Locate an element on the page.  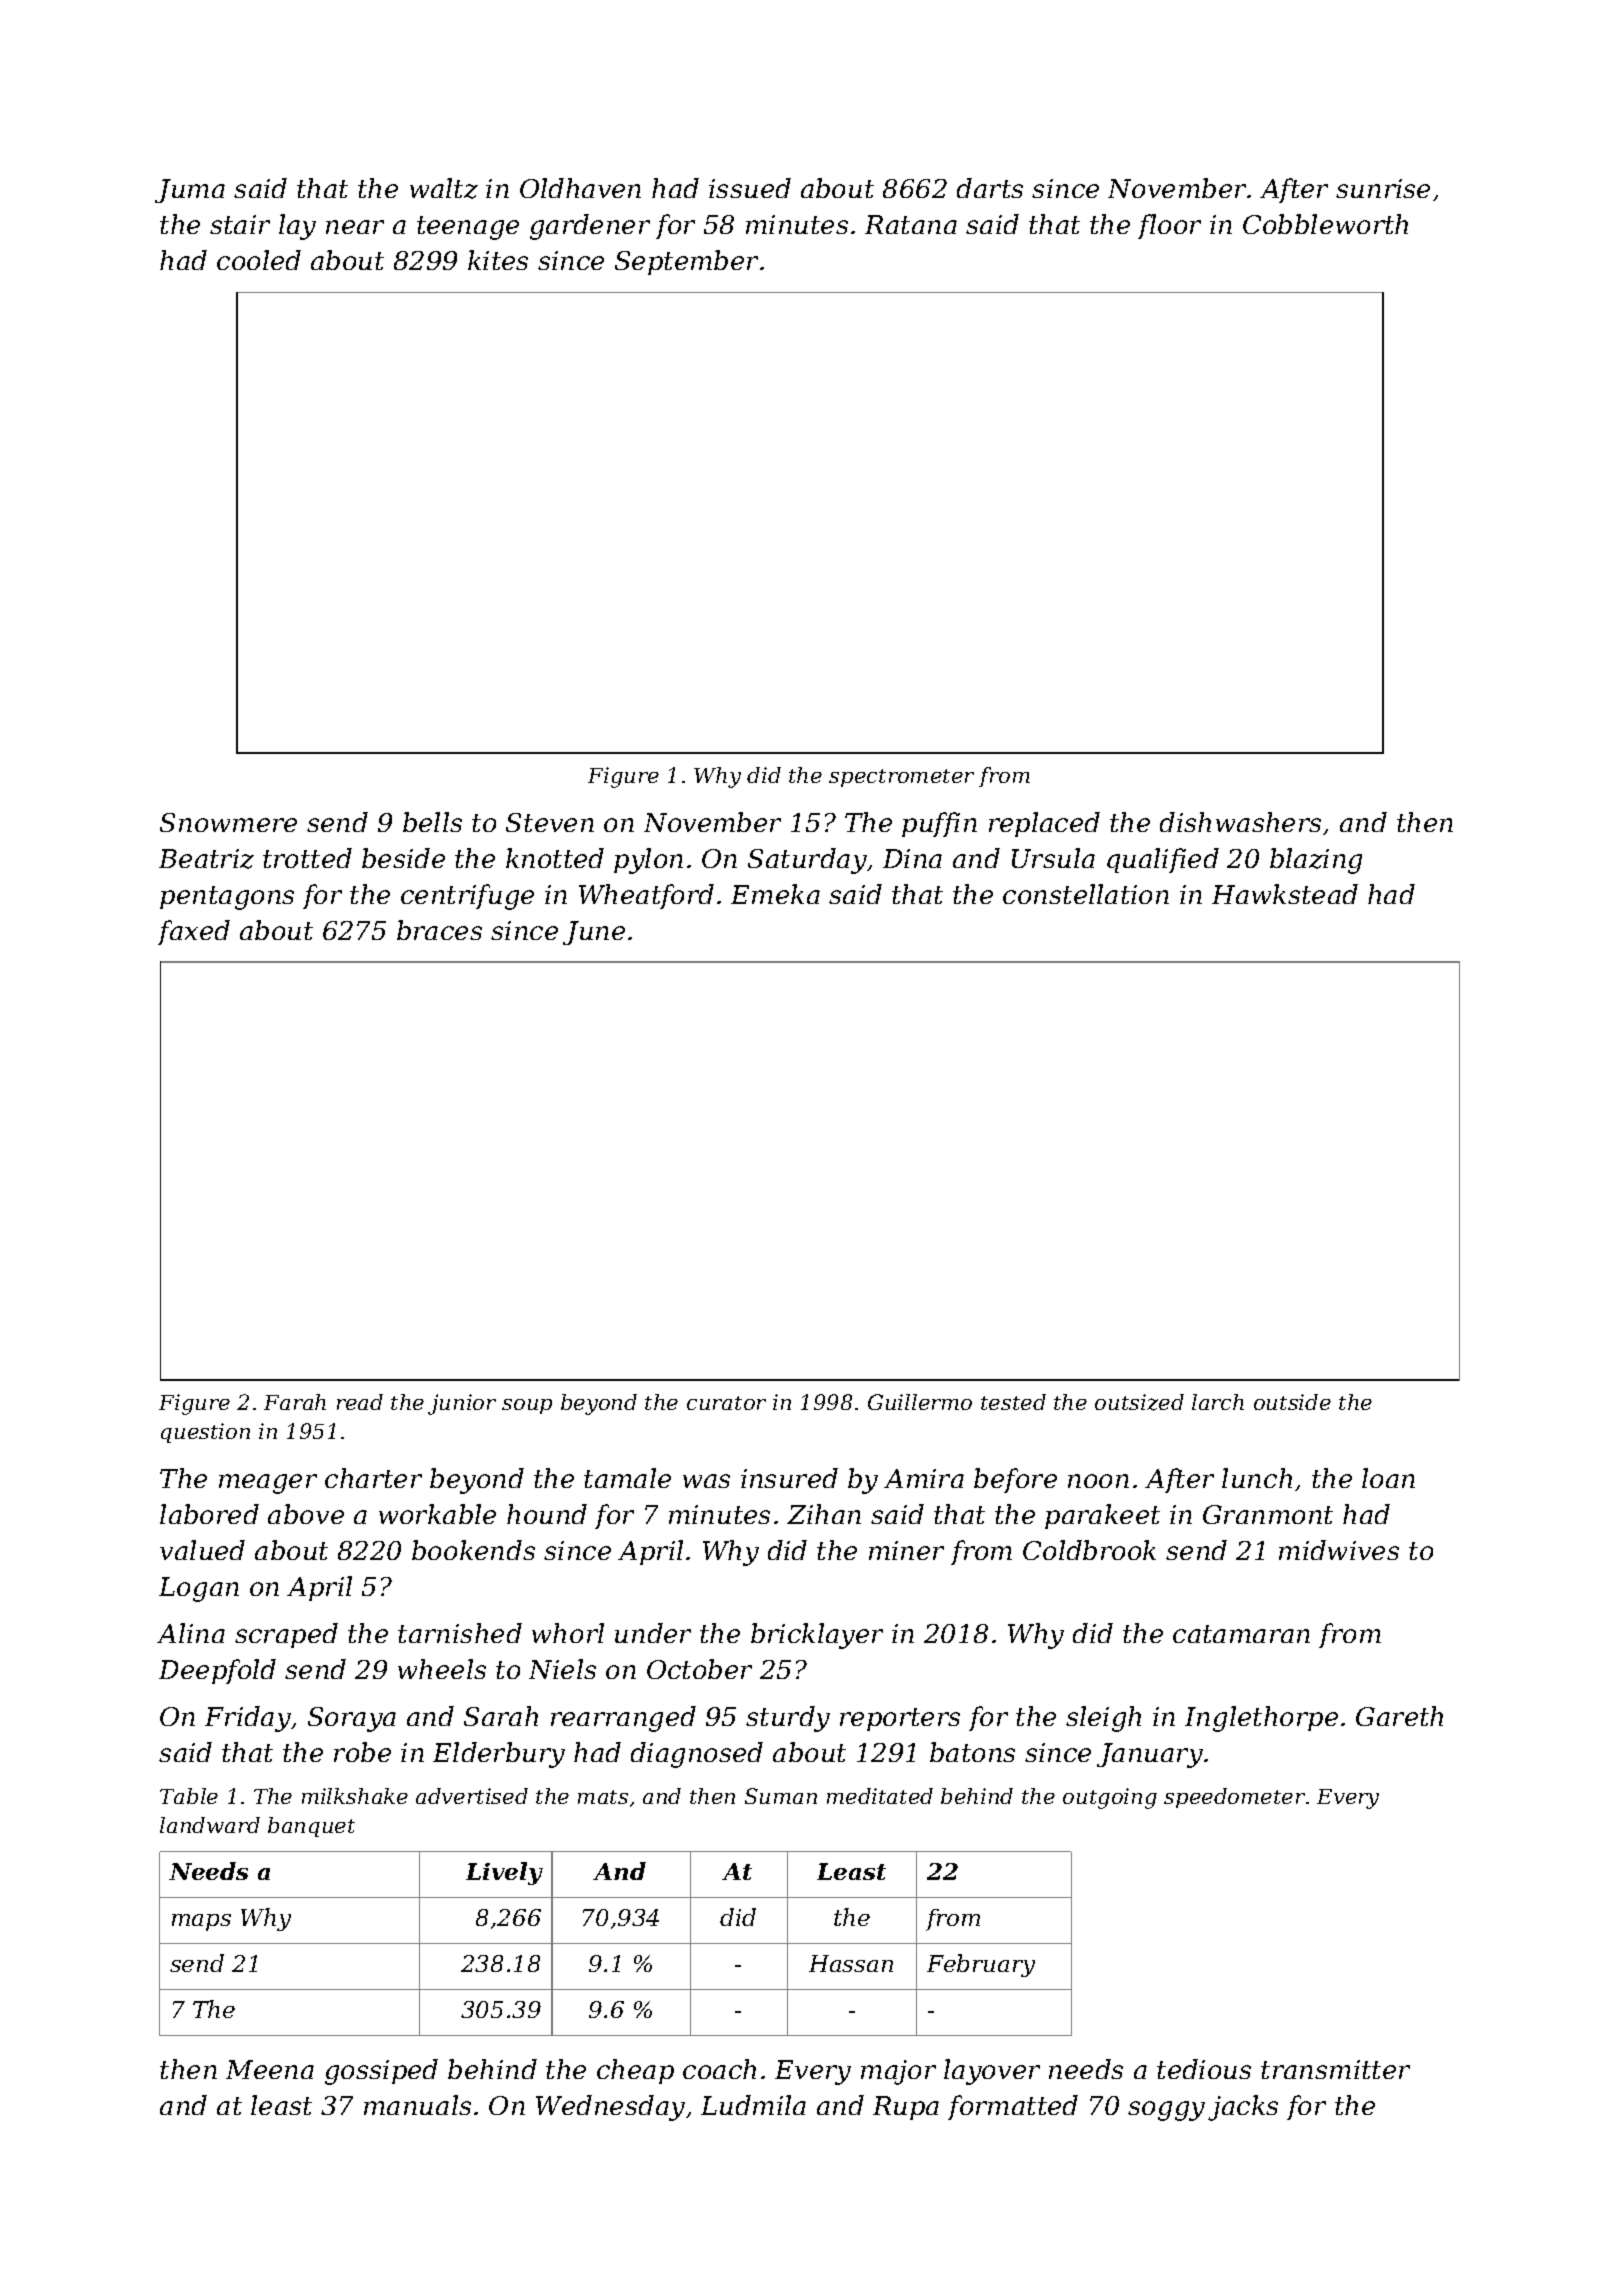
sunrise is located at coordinates (1383, 188).
